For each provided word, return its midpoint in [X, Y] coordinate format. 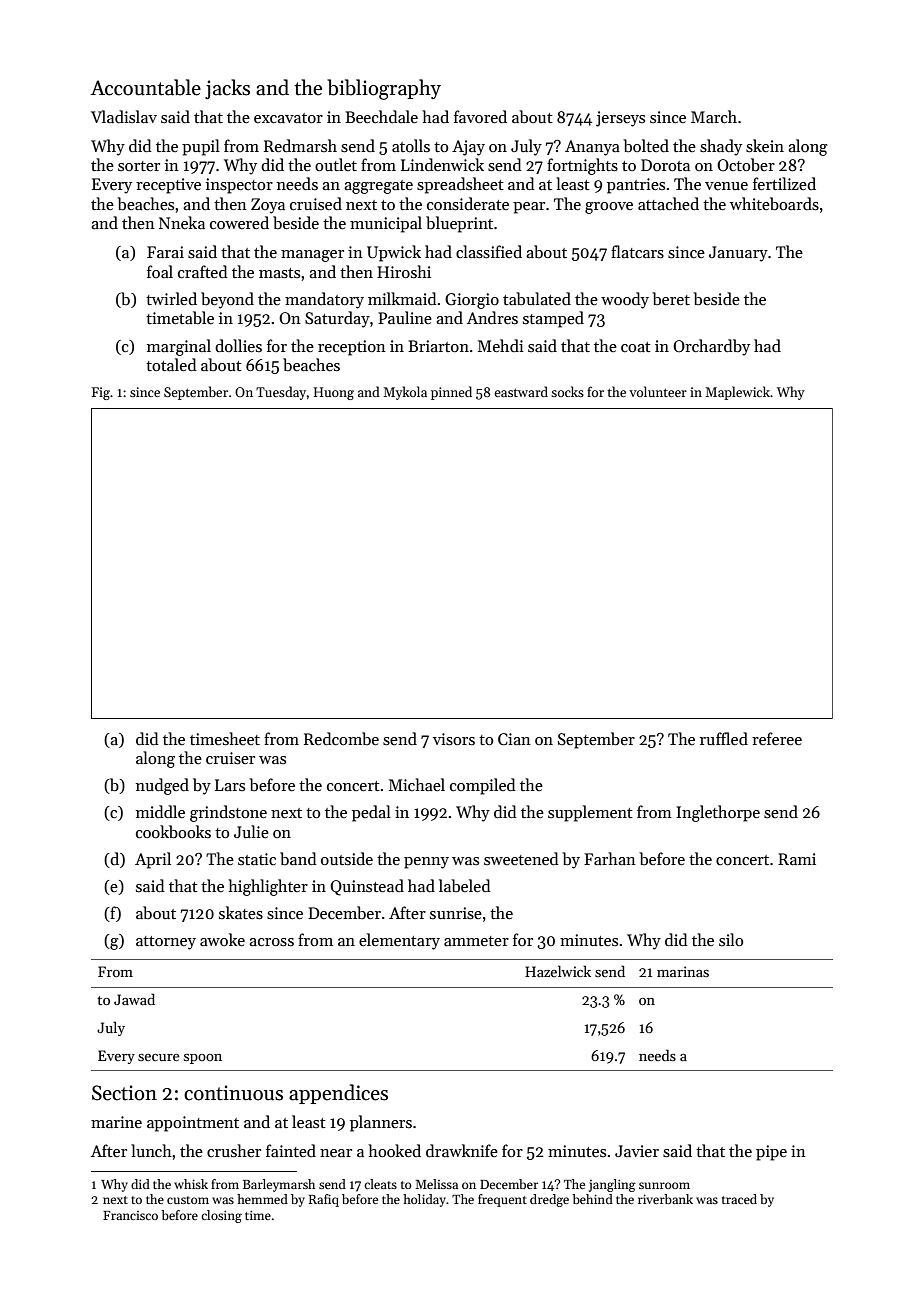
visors [454, 739]
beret [671, 299]
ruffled [724, 738]
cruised [316, 203]
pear [529, 208]
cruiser [230, 758]
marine [116, 1122]
